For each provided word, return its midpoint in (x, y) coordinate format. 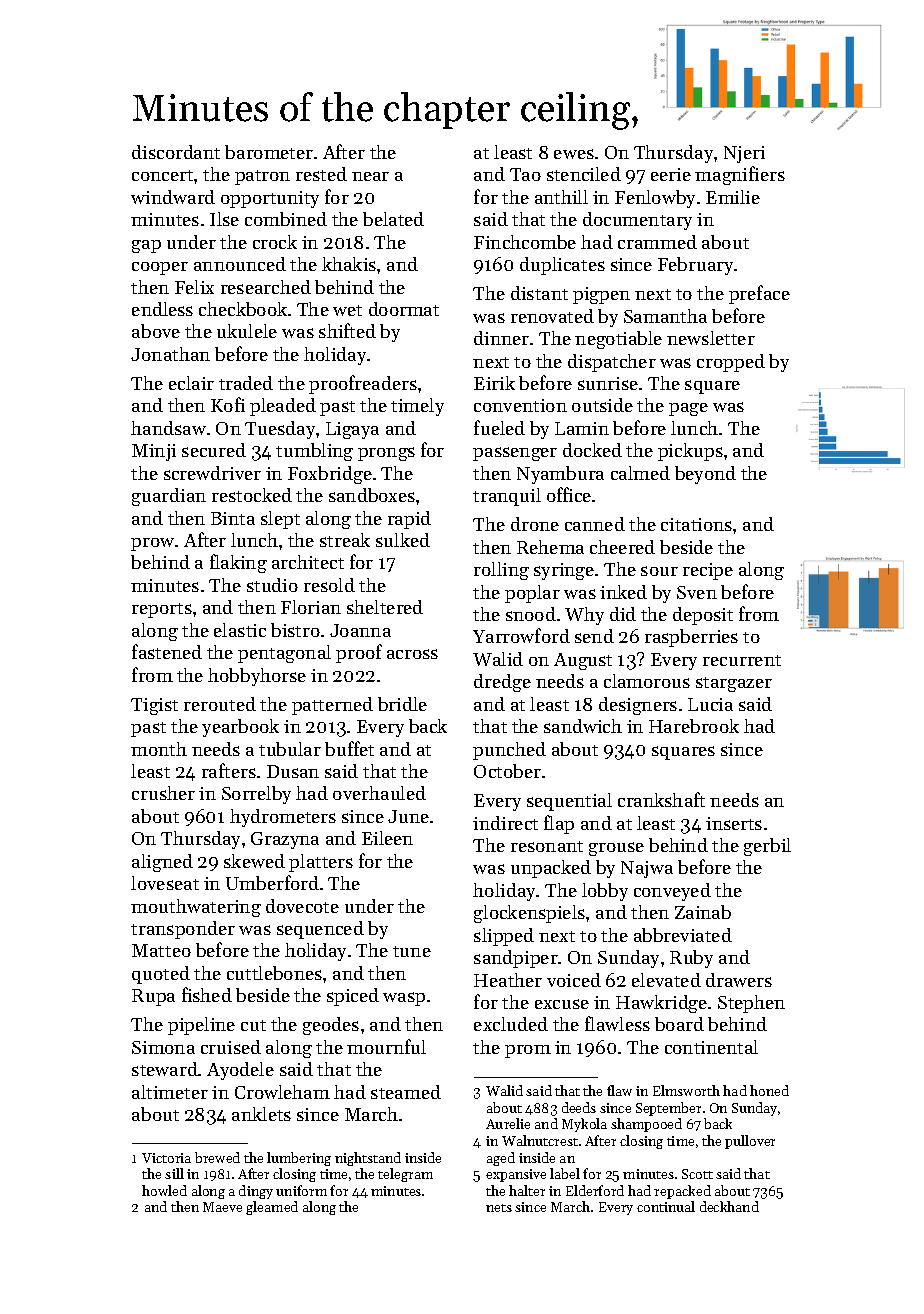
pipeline (201, 1026)
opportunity (270, 199)
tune (412, 951)
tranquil (507, 497)
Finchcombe (525, 242)
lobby (605, 892)
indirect (505, 823)
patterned (332, 706)
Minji (154, 452)
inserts (734, 823)
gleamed (272, 1208)
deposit (703, 616)
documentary (637, 221)
